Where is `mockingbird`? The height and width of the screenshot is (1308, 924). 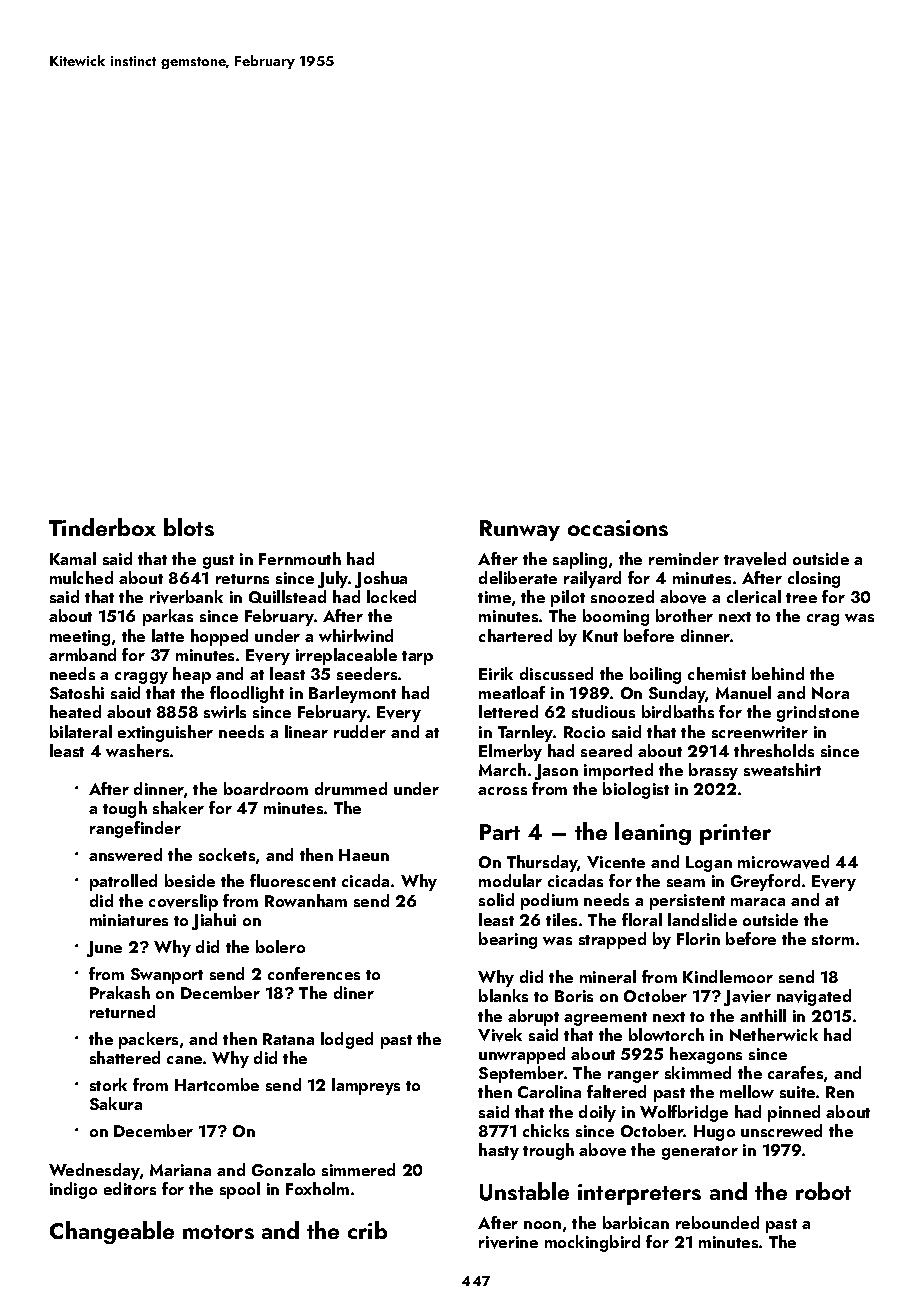 mockingbird is located at coordinates (592, 1243).
